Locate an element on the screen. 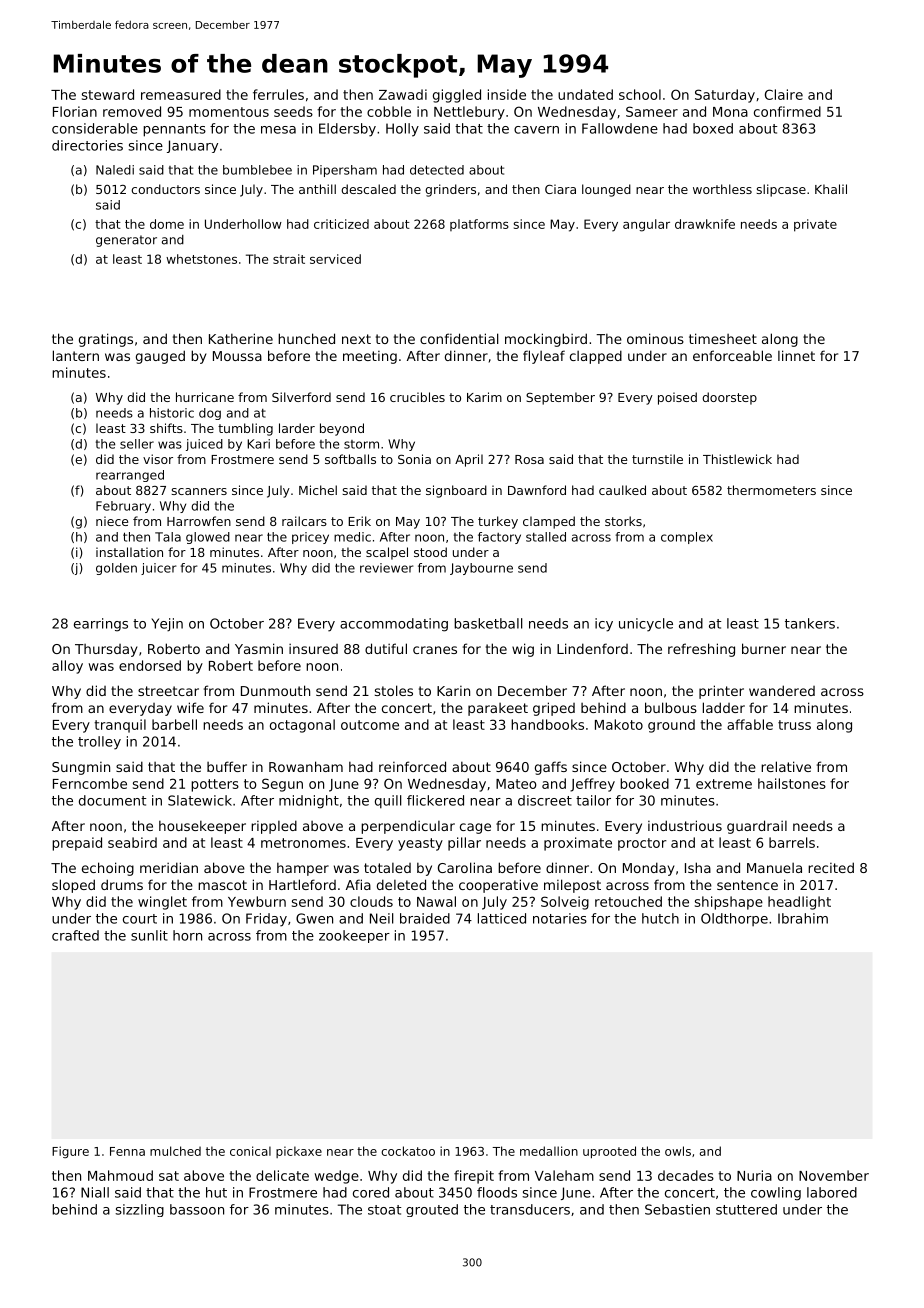 The width and height of the screenshot is (924, 1308). remeasured is located at coordinates (181, 94).
